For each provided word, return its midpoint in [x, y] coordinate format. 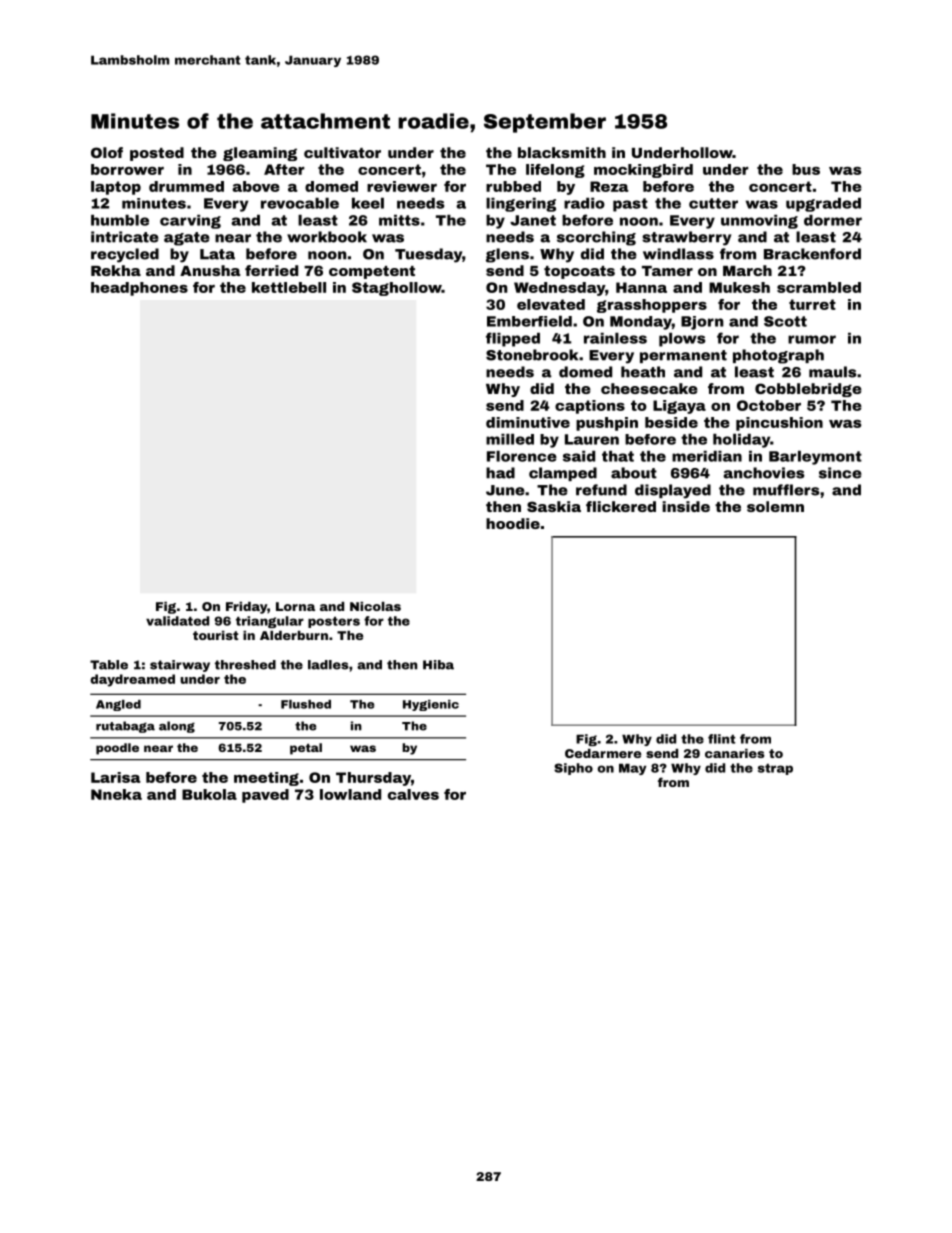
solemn [775, 506]
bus [806, 169]
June [505, 490]
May [633, 769]
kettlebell [289, 287]
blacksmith [562, 152]
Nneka [116, 794]
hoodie [513, 523]
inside [686, 506]
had [500, 473]
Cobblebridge [808, 390]
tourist [215, 635]
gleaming [260, 154]
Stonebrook [532, 355]
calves [413, 794]
